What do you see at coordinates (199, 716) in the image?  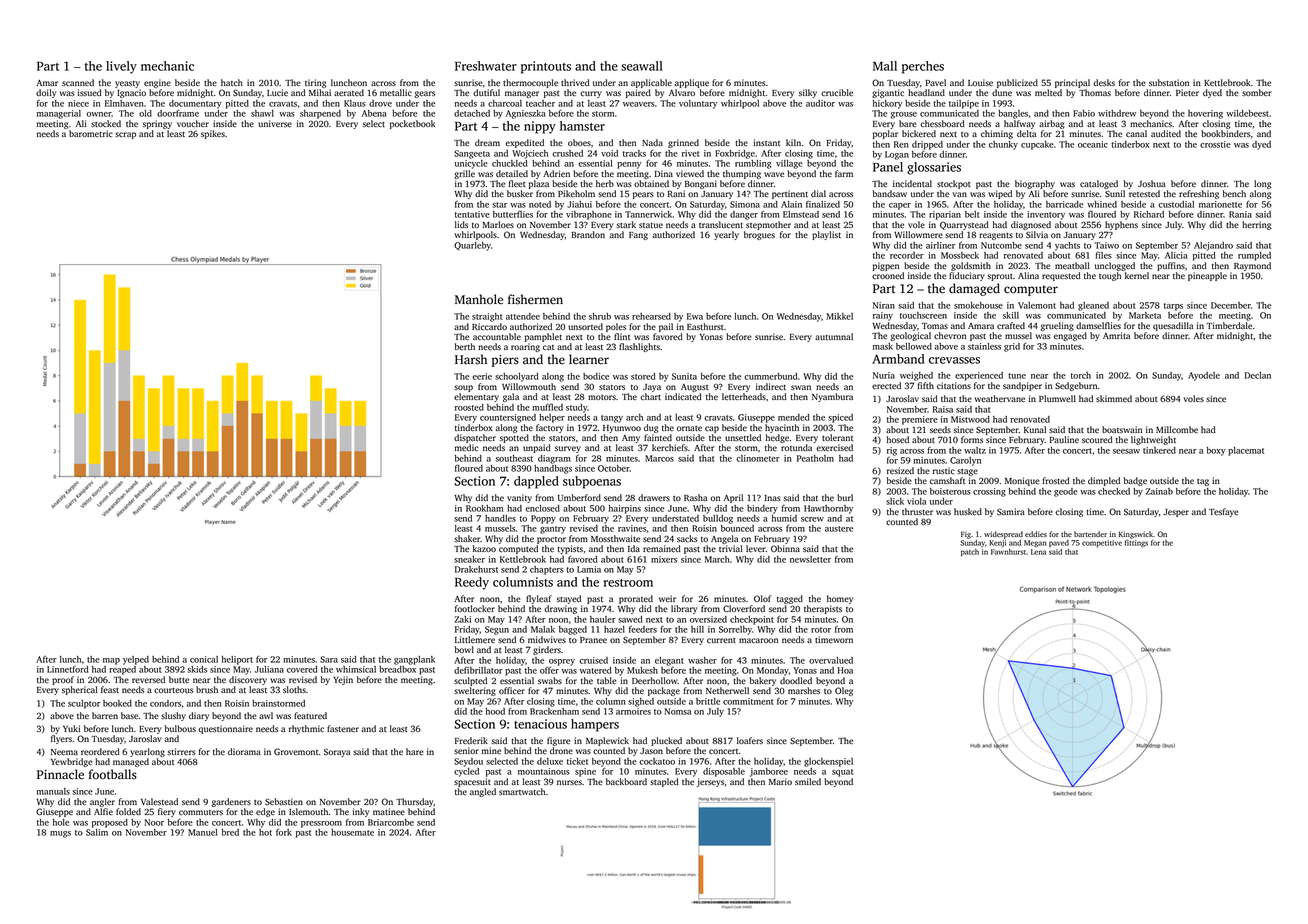 I see `diary` at bounding box center [199, 716].
